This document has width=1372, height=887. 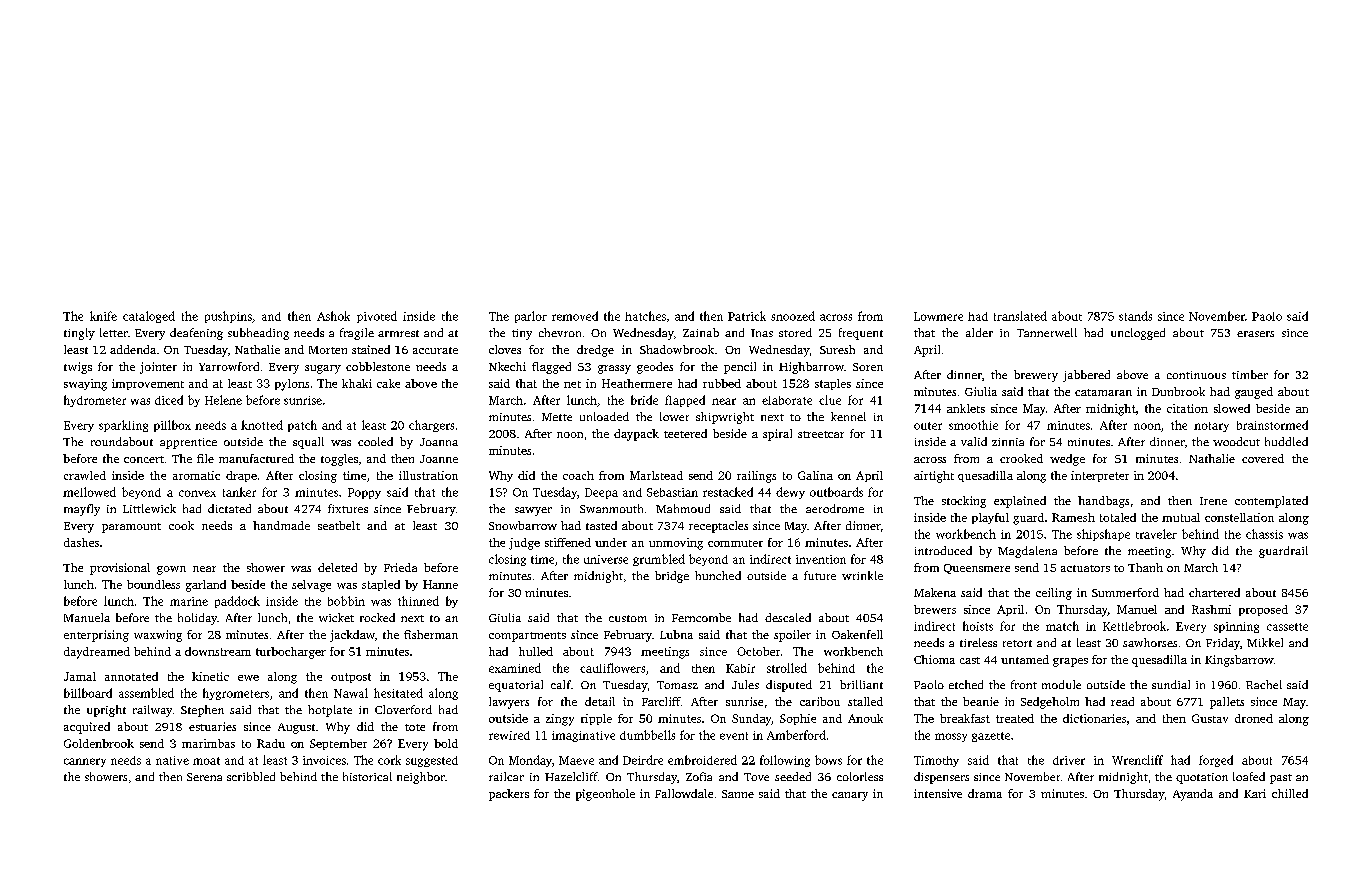 What do you see at coordinates (377, 317) in the document?
I see `pivoted` at bounding box center [377, 317].
